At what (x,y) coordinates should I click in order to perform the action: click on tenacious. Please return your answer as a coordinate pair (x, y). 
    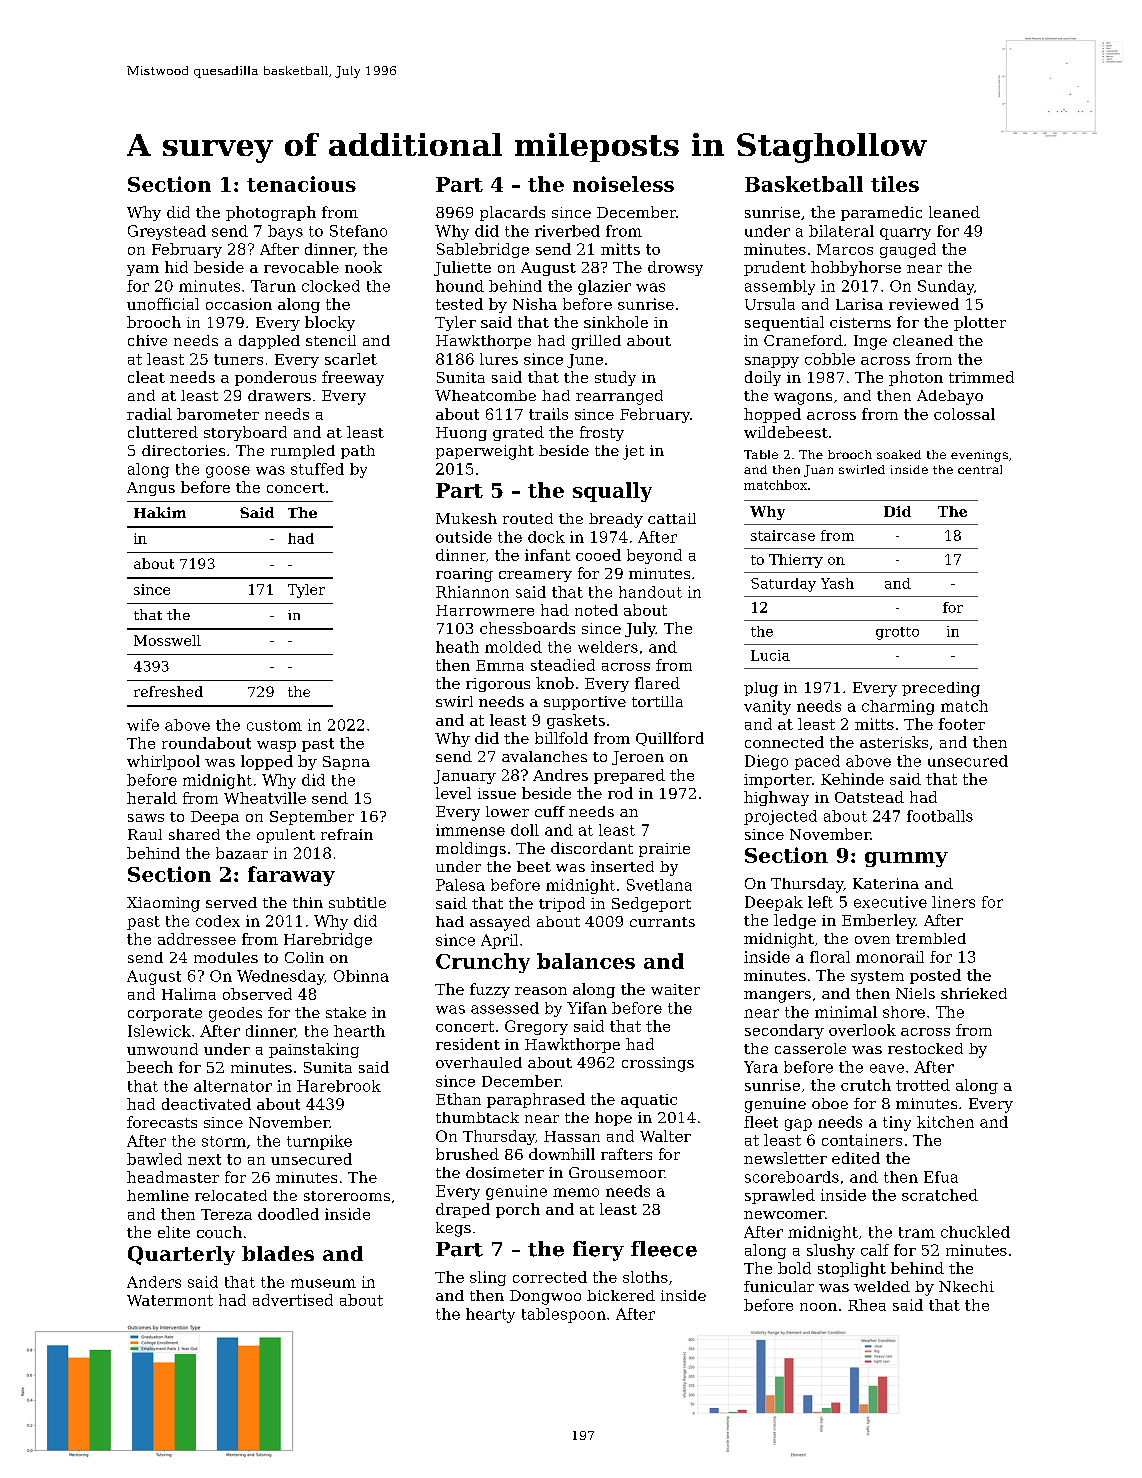
    Looking at the image, I should click on (301, 184).
